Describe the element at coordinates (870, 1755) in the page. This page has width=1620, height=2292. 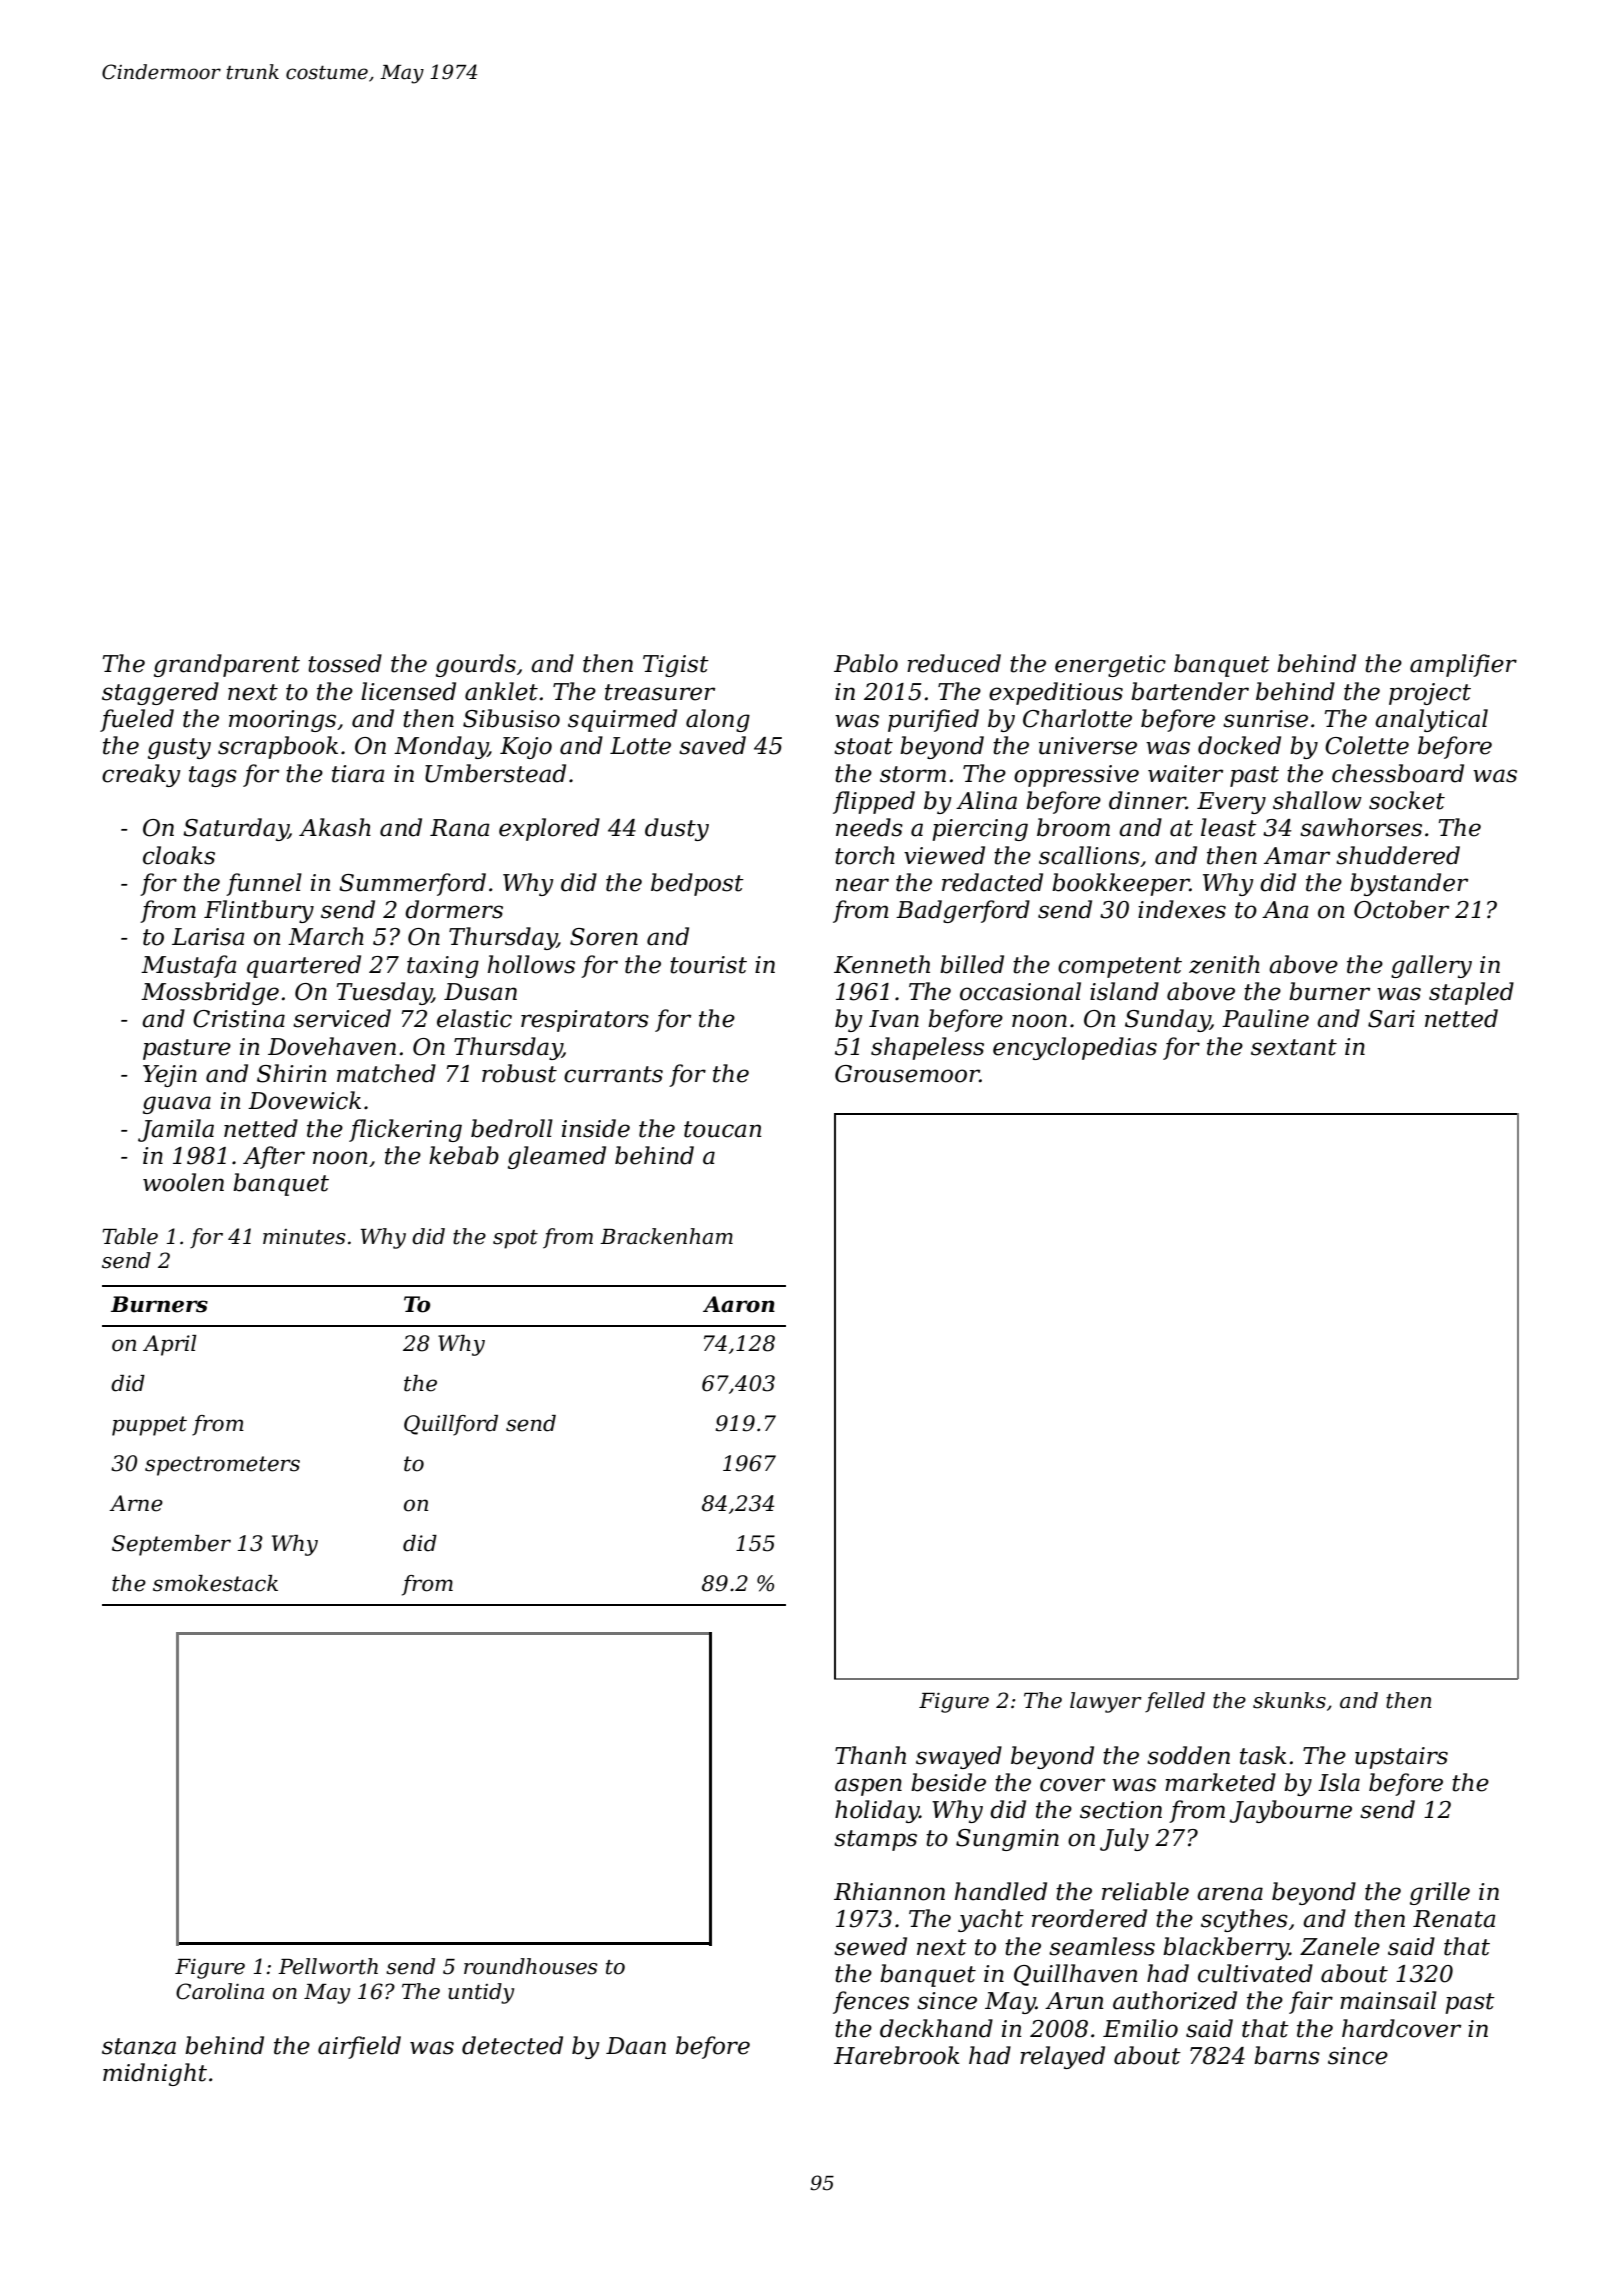
I see `Thanh` at that location.
